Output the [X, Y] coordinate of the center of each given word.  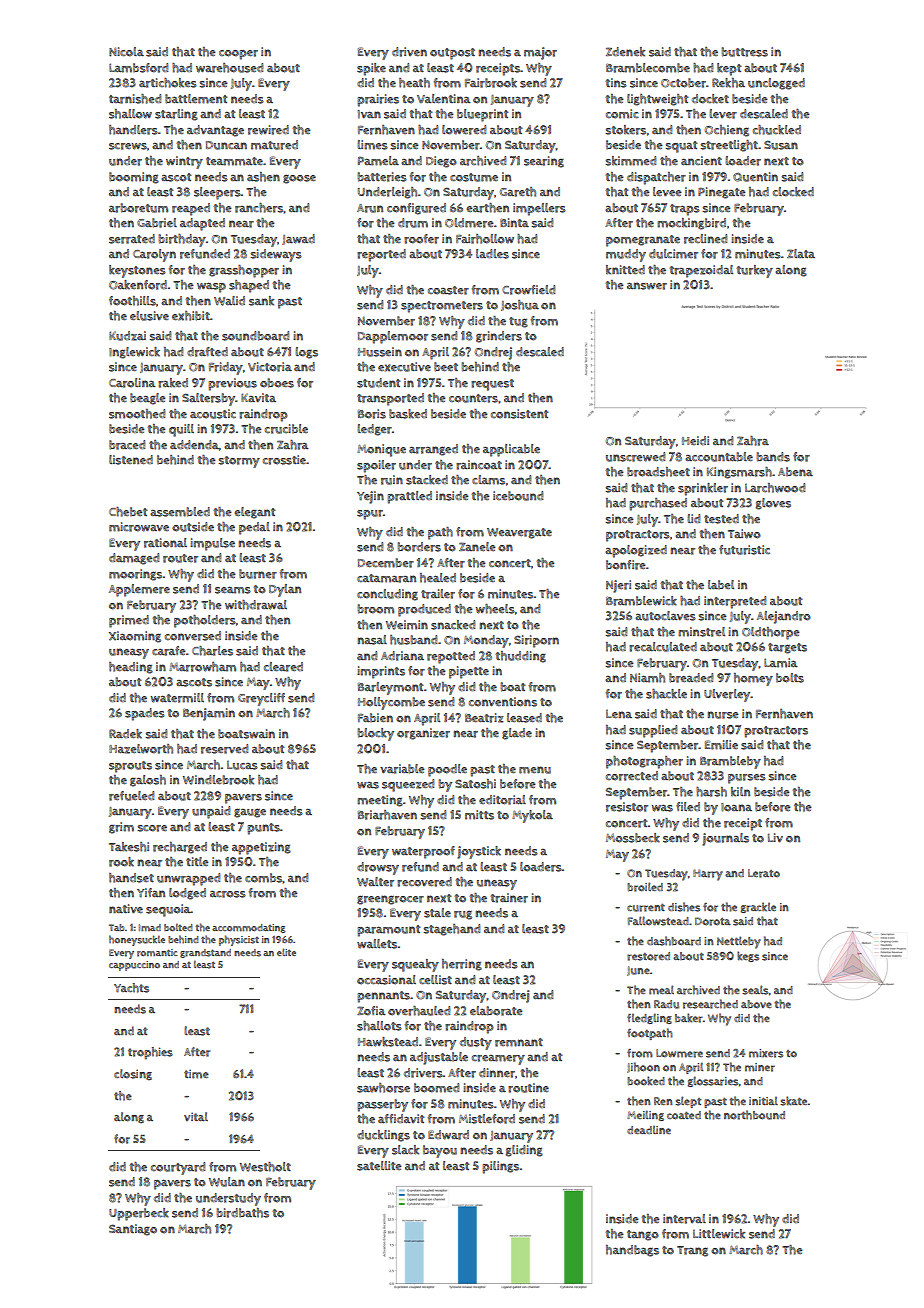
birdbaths [243, 1213]
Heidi [695, 440]
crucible [286, 429]
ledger [374, 430]
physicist [239, 940]
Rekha [728, 83]
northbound [754, 1115]
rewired [268, 130]
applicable [511, 450]
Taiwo [744, 534]
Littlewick [719, 1234]
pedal [254, 528]
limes [372, 145]
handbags [632, 1251]
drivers [423, 1073]
